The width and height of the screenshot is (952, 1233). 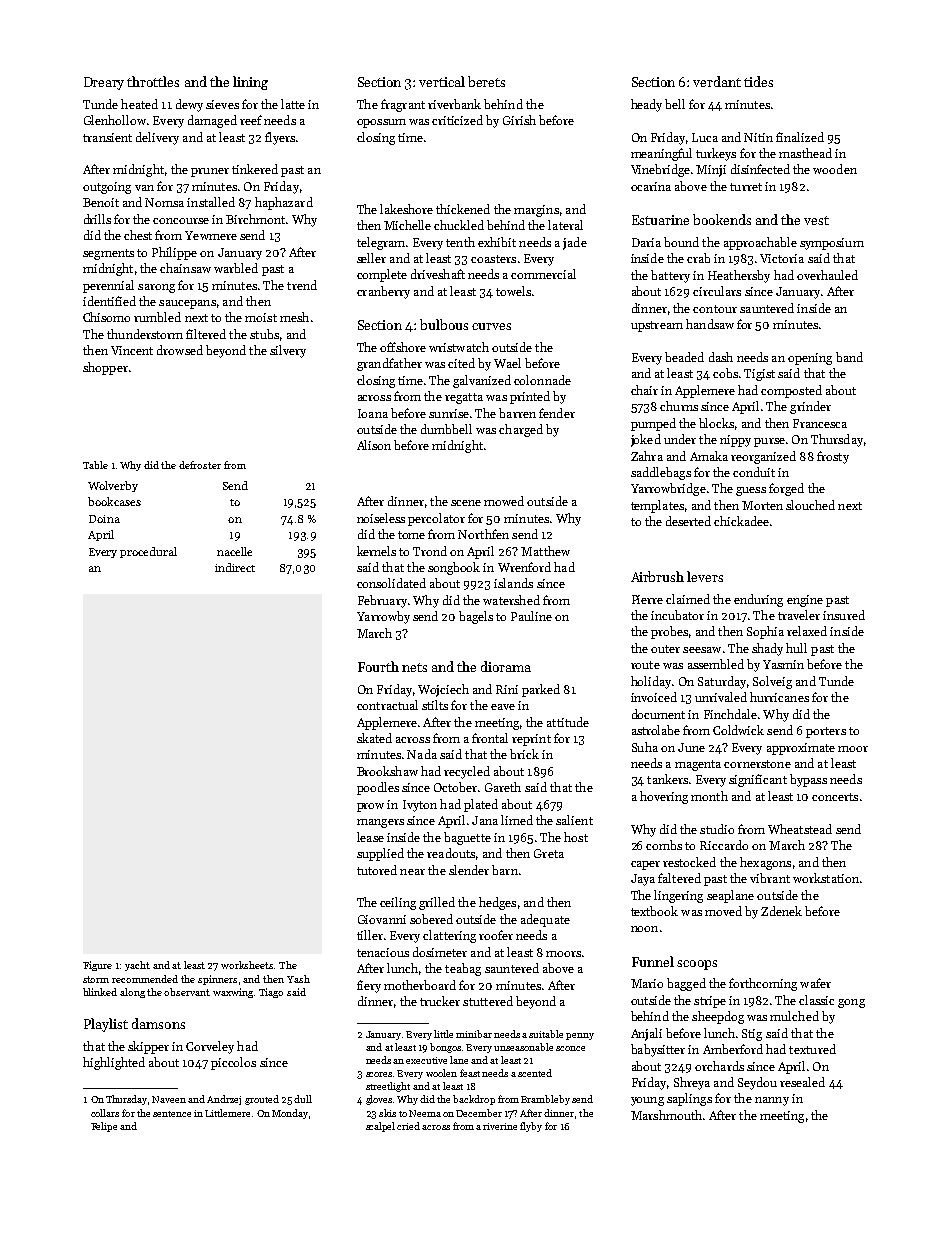 I want to click on stilts, so click(x=435, y=705).
